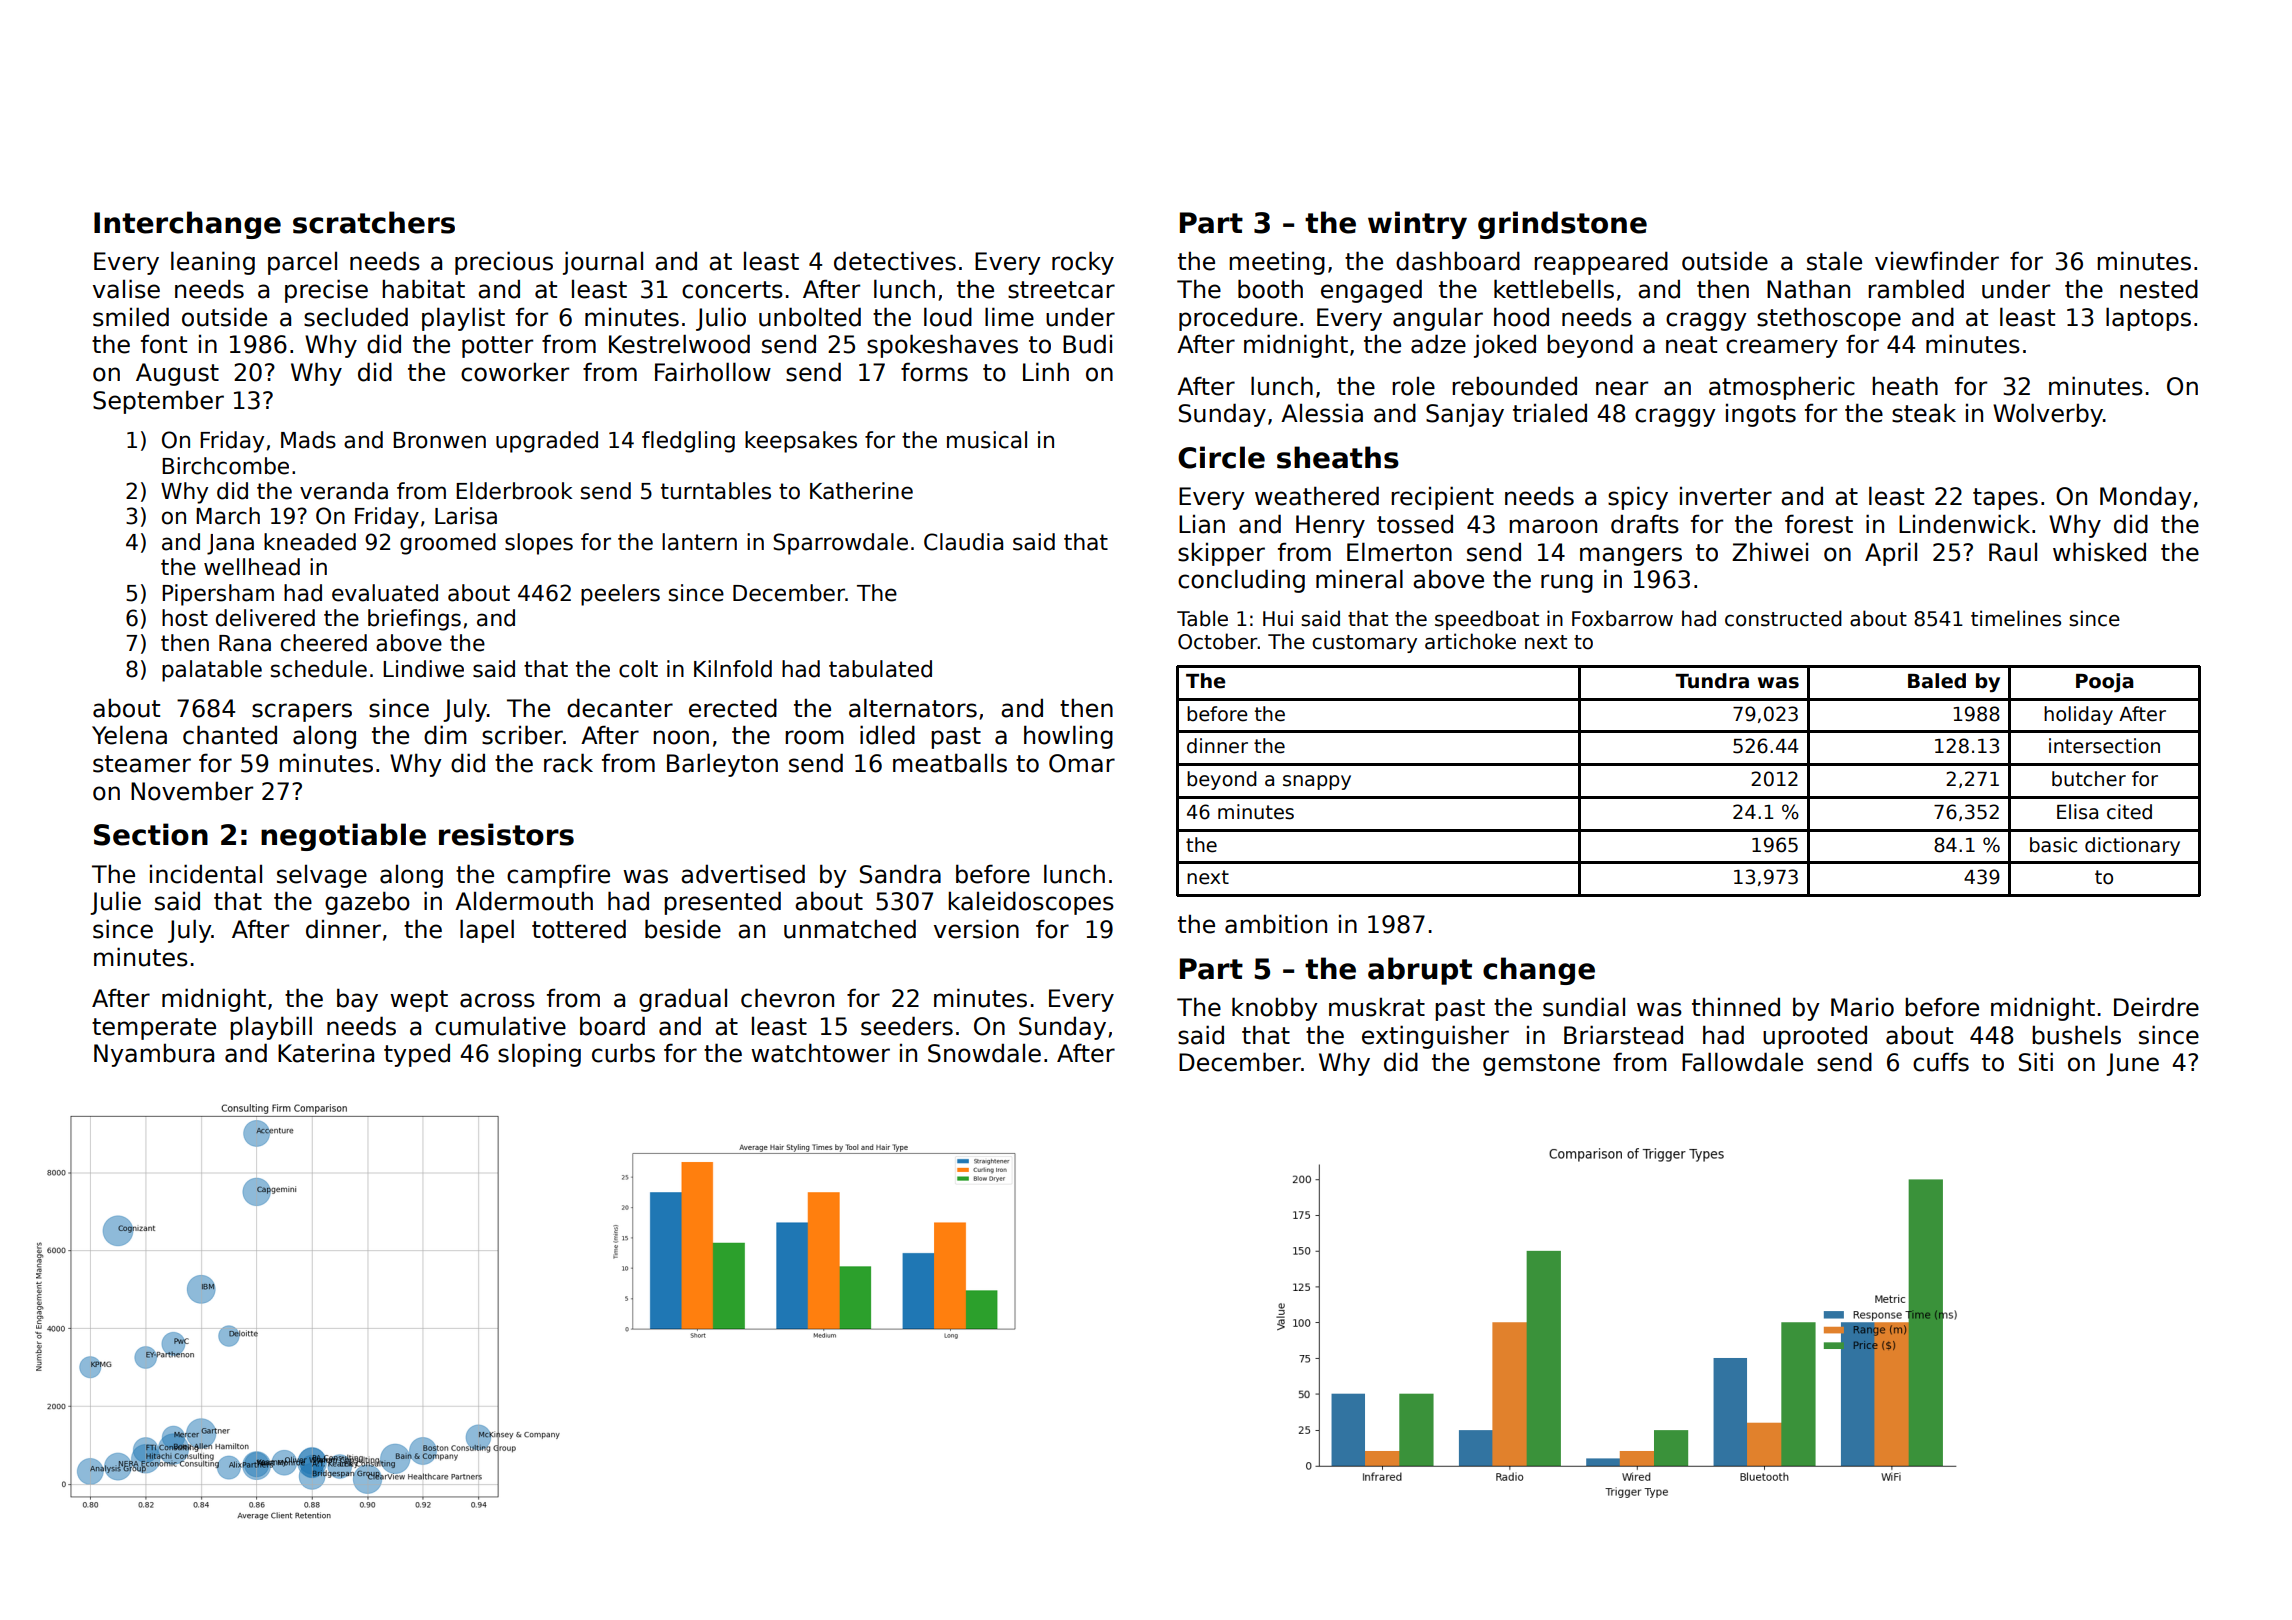 Image resolution: width=2292 pixels, height=1620 pixels. I want to click on detectives, so click(895, 261).
